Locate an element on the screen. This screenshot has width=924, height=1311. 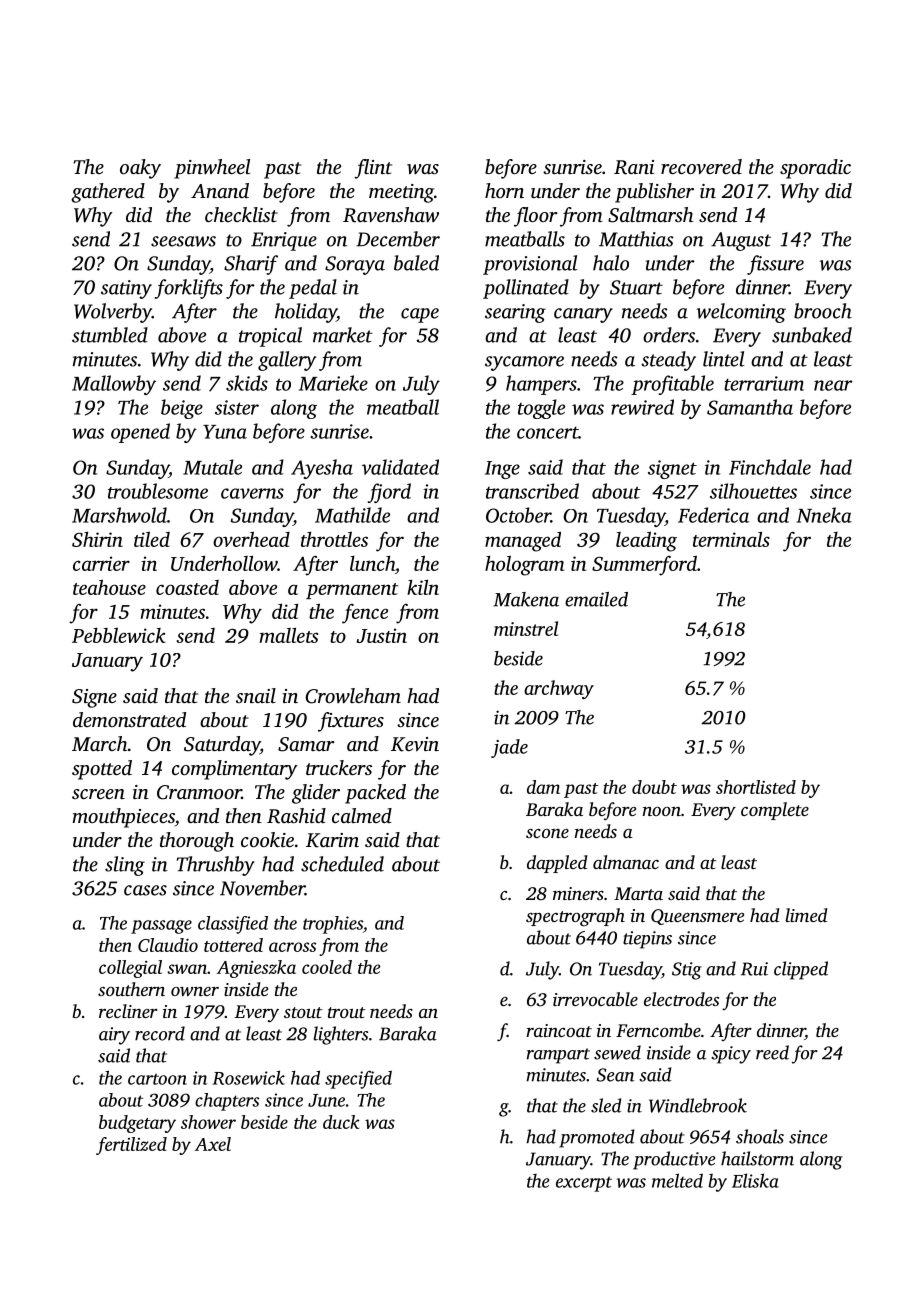
cases is located at coordinates (145, 890).
